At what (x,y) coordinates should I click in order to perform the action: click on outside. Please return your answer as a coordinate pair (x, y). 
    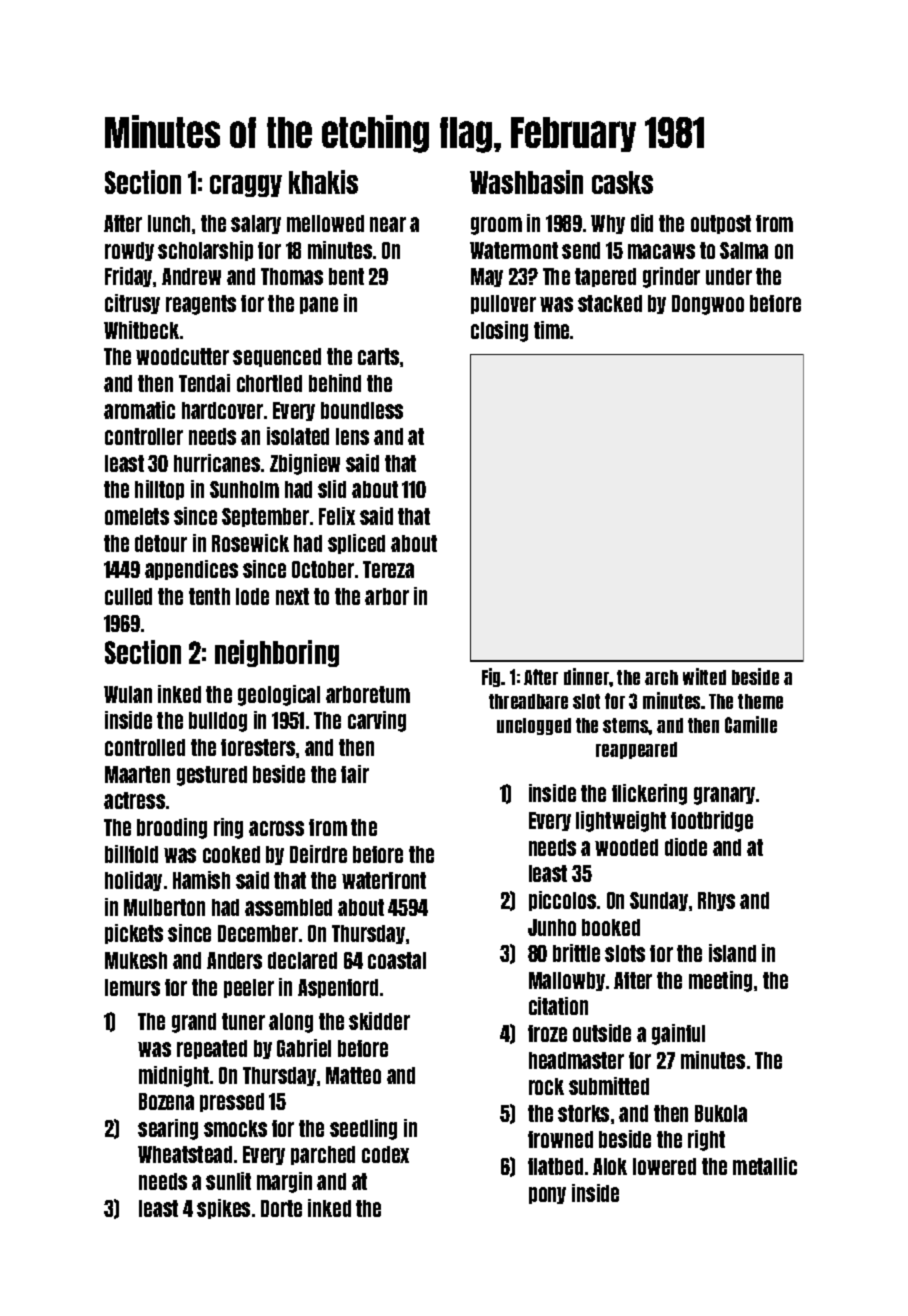
    Looking at the image, I should click on (602, 1033).
